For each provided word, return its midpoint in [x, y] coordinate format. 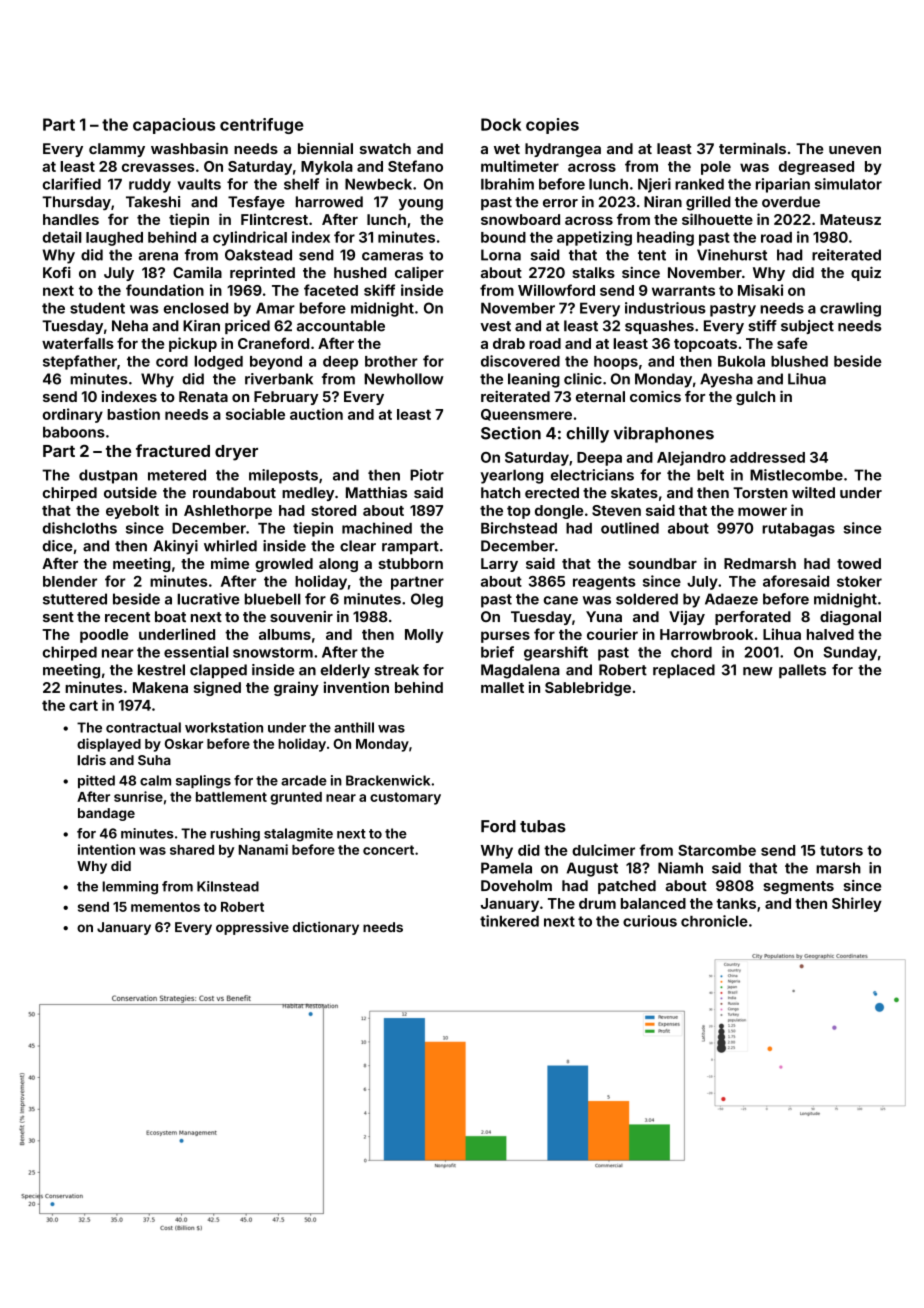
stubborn [411, 563]
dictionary [326, 928]
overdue [791, 202]
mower [762, 511]
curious [650, 921]
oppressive [252, 928]
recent [127, 617]
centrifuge [262, 126]
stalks [593, 272]
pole [716, 168]
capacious [174, 126]
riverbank [279, 379]
